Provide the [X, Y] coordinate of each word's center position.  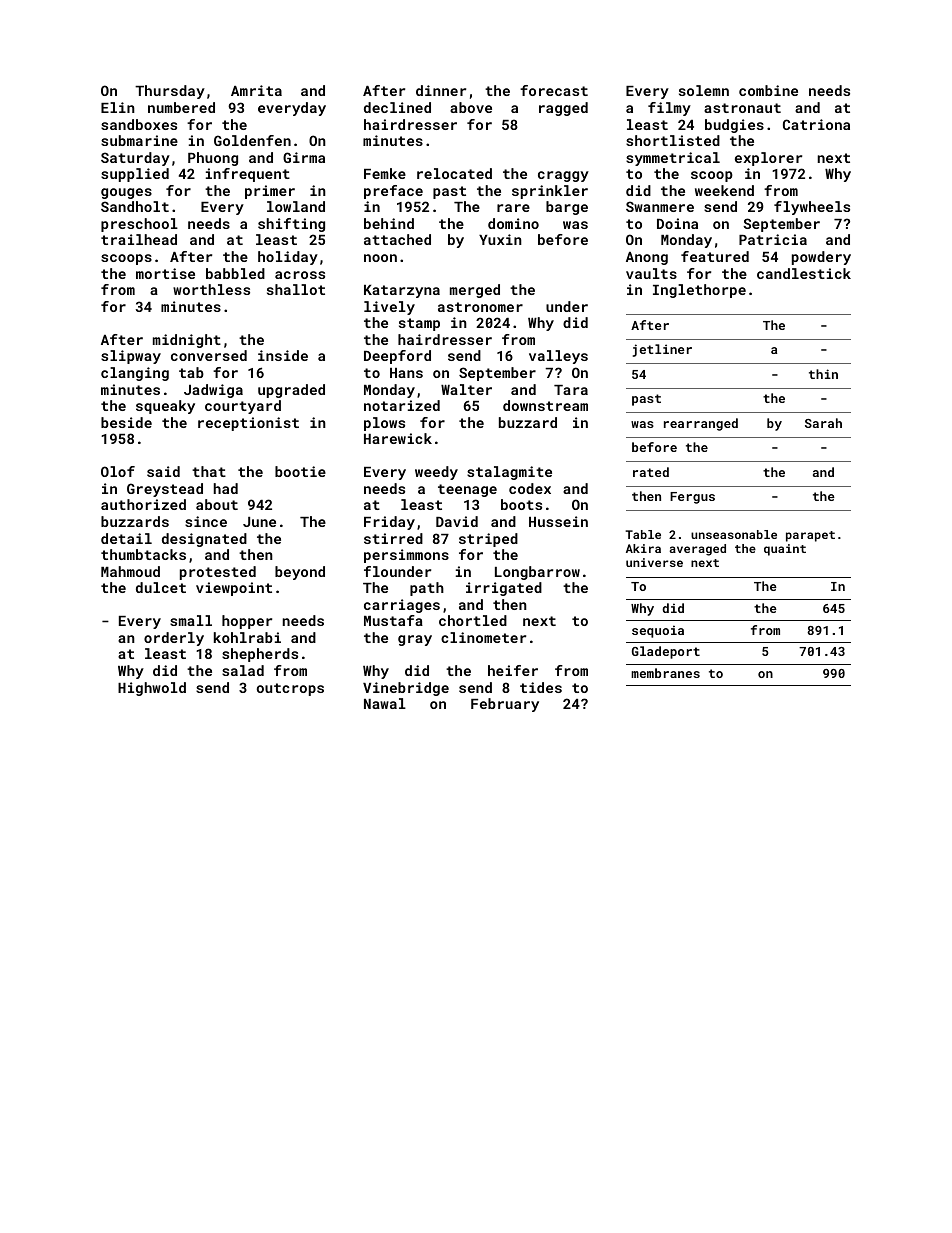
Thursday [170, 92]
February [505, 705]
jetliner [662, 350]
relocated [454, 173]
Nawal [385, 703]
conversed [209, 355]
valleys [558, 357]
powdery [821, 258]
